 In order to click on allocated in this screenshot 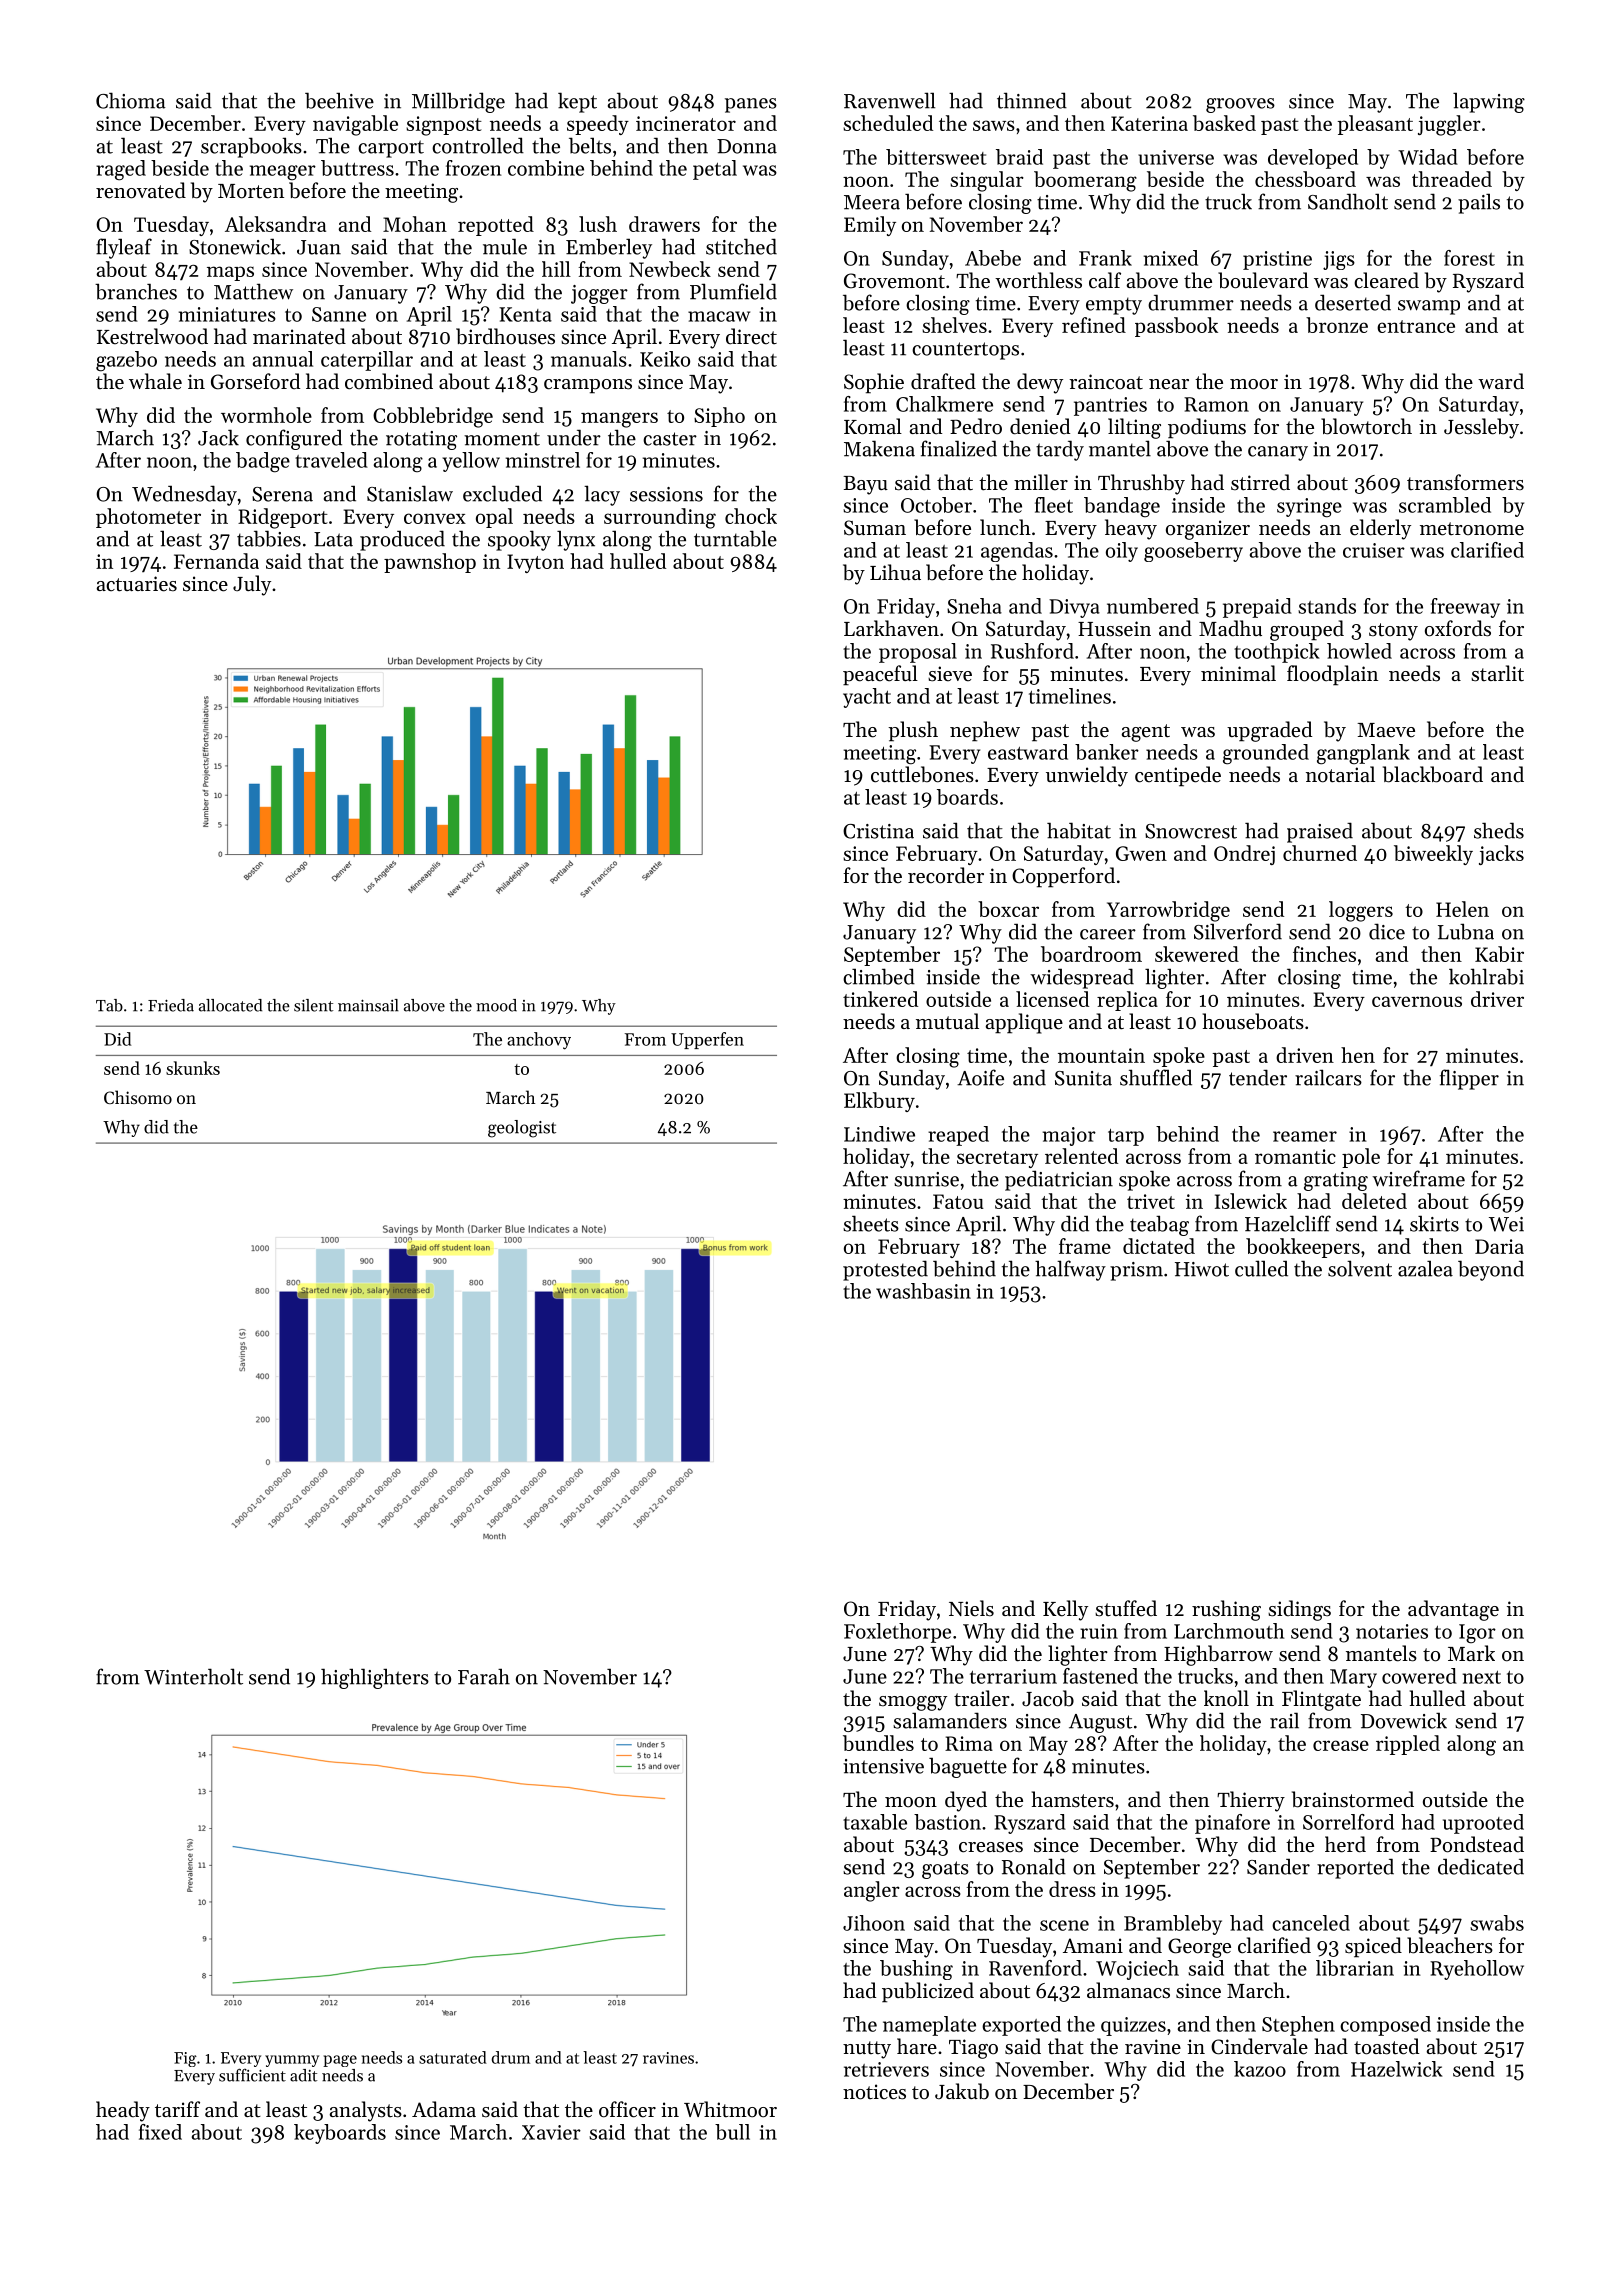, I will do `click(230, 1005)`.
